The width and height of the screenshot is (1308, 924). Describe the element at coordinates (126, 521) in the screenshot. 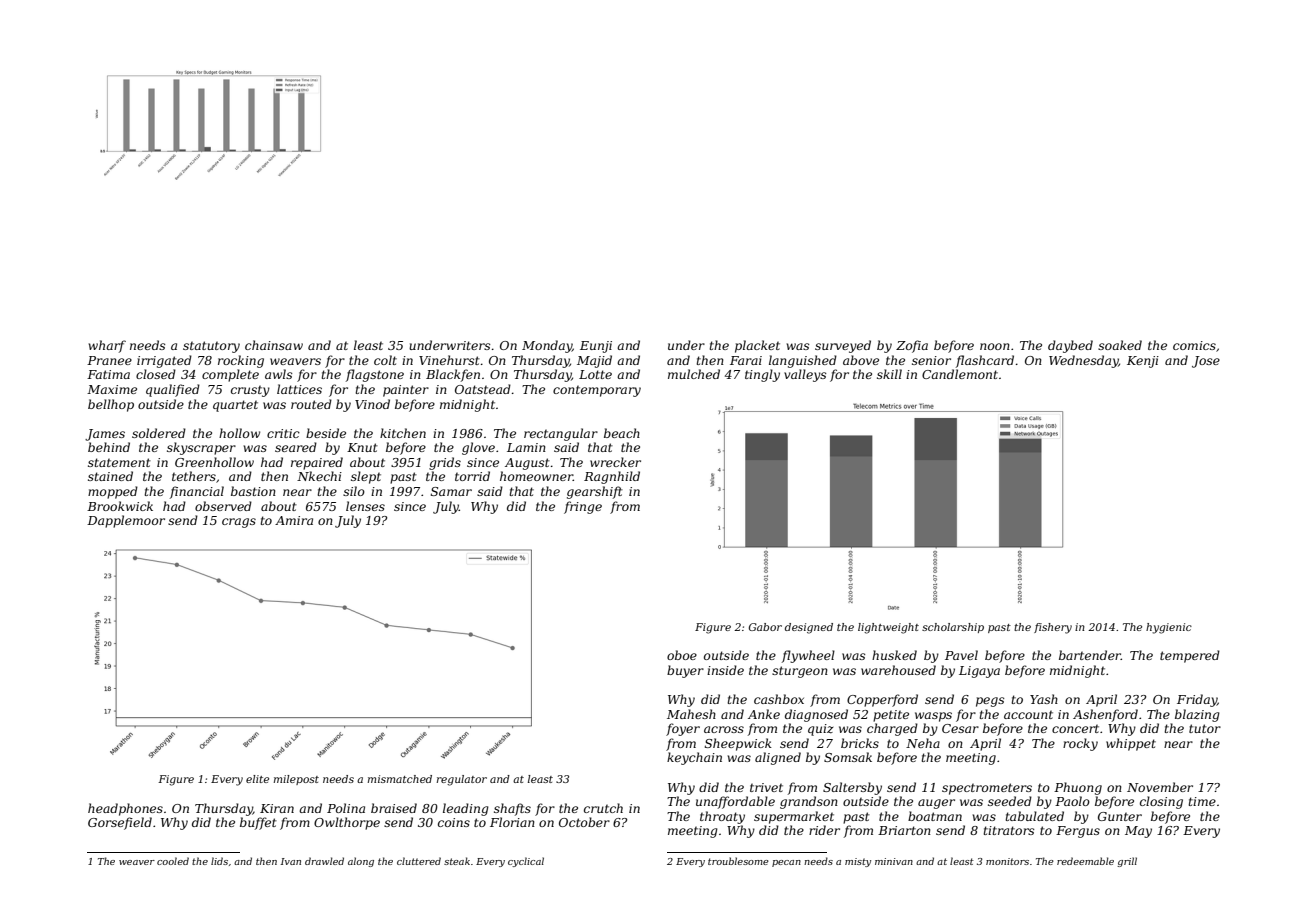

I see `Dapplemoor` at that location.
